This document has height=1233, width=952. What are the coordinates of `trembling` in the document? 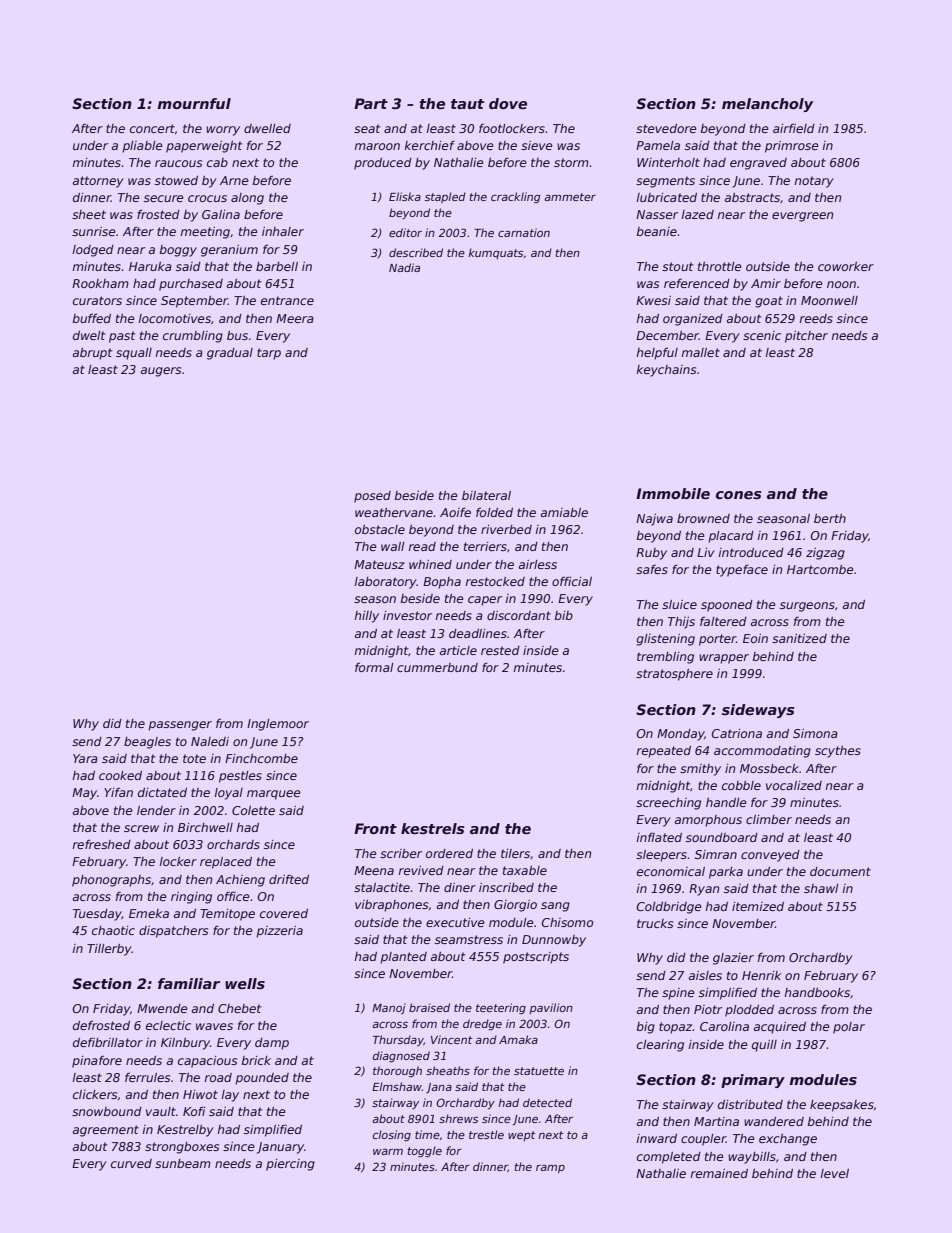 It's located at (665, 658).
